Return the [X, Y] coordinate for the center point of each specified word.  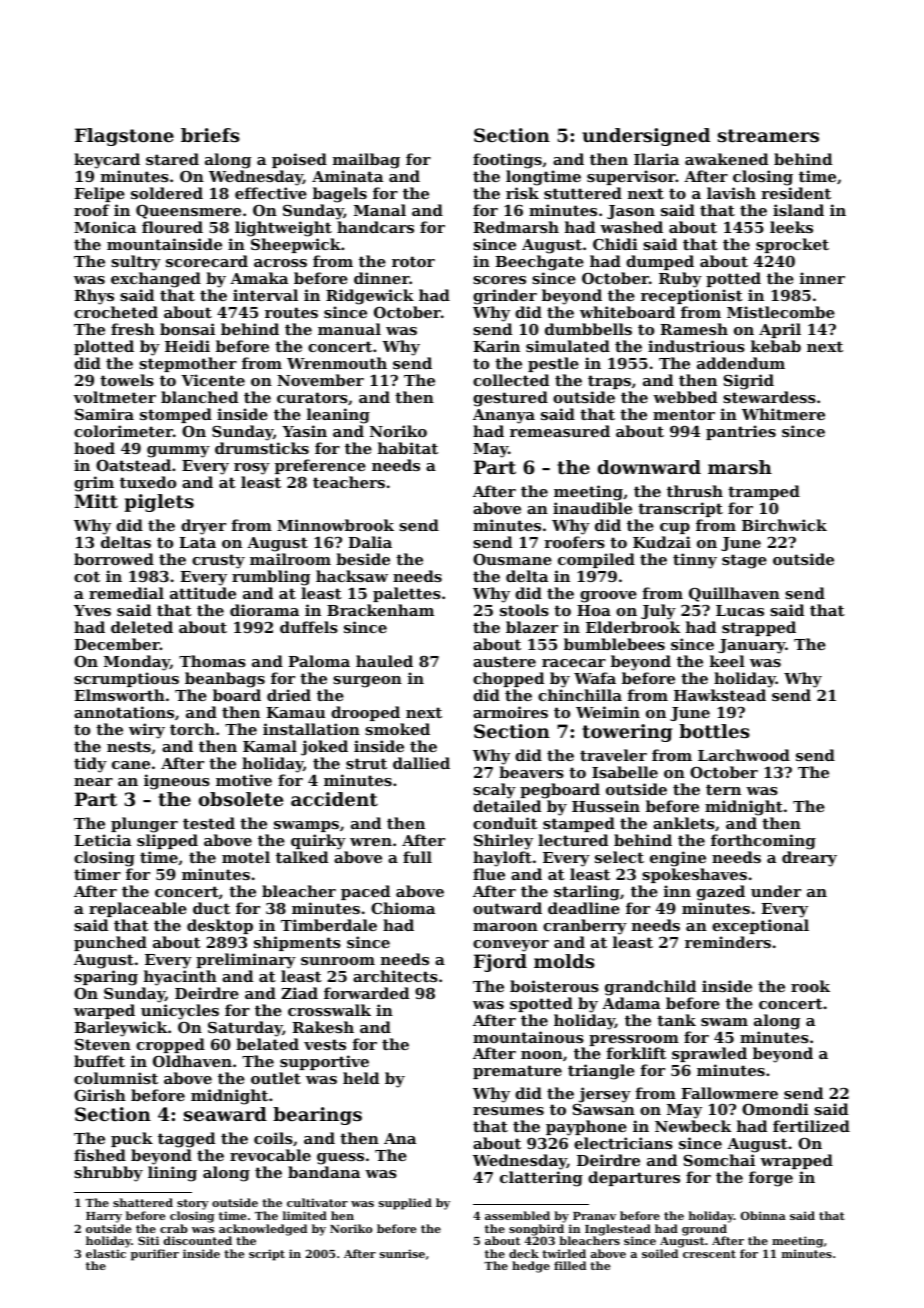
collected [511, 380]
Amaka [259, 278]
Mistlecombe [781, 312]
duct [211, 908]
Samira [104, 414]
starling [587, 893]
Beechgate [539, 263]
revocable [270, 1155]
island [798, 210]
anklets [684, 823]
